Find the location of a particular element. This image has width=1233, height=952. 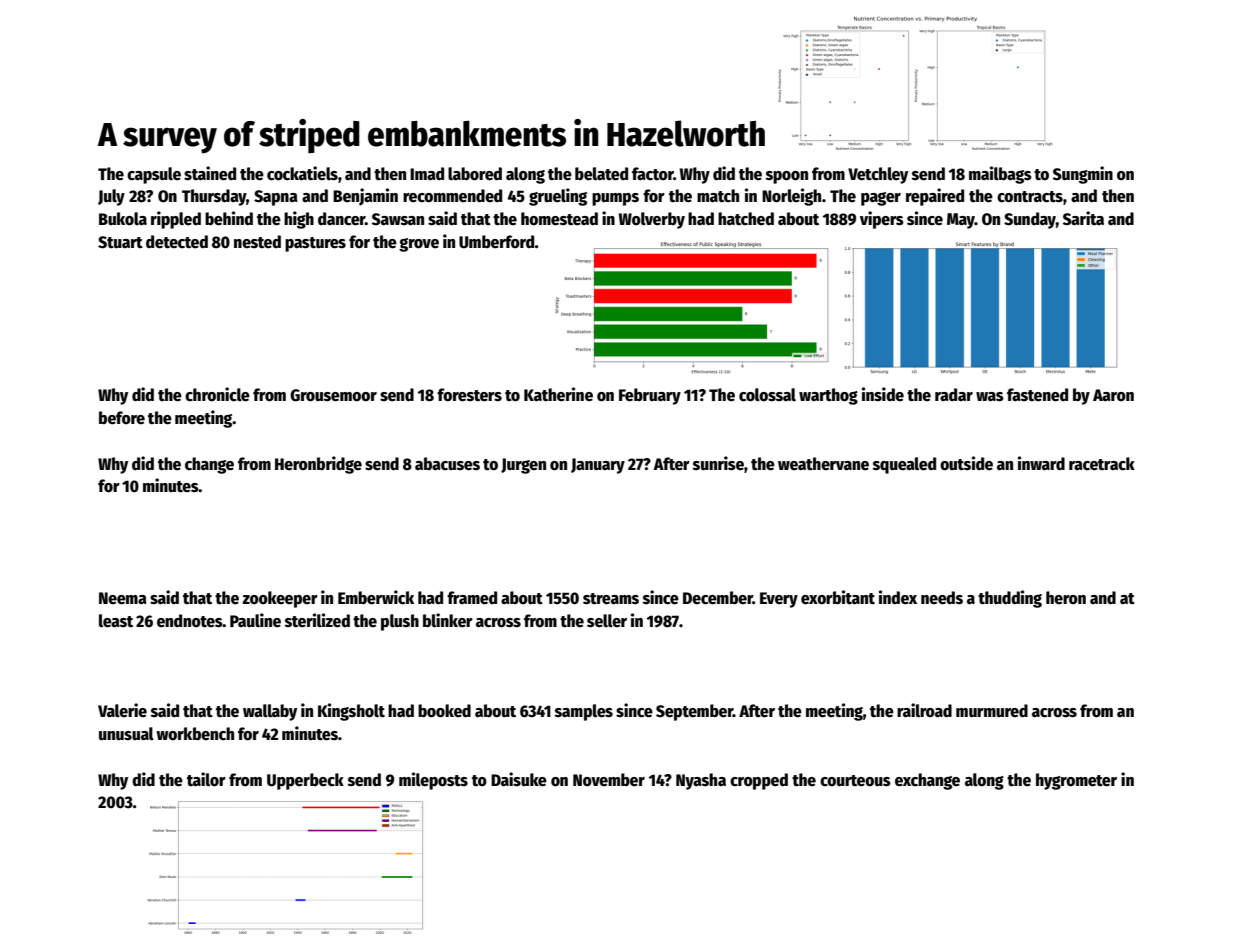

inside is located at coordinates (883, 394).
